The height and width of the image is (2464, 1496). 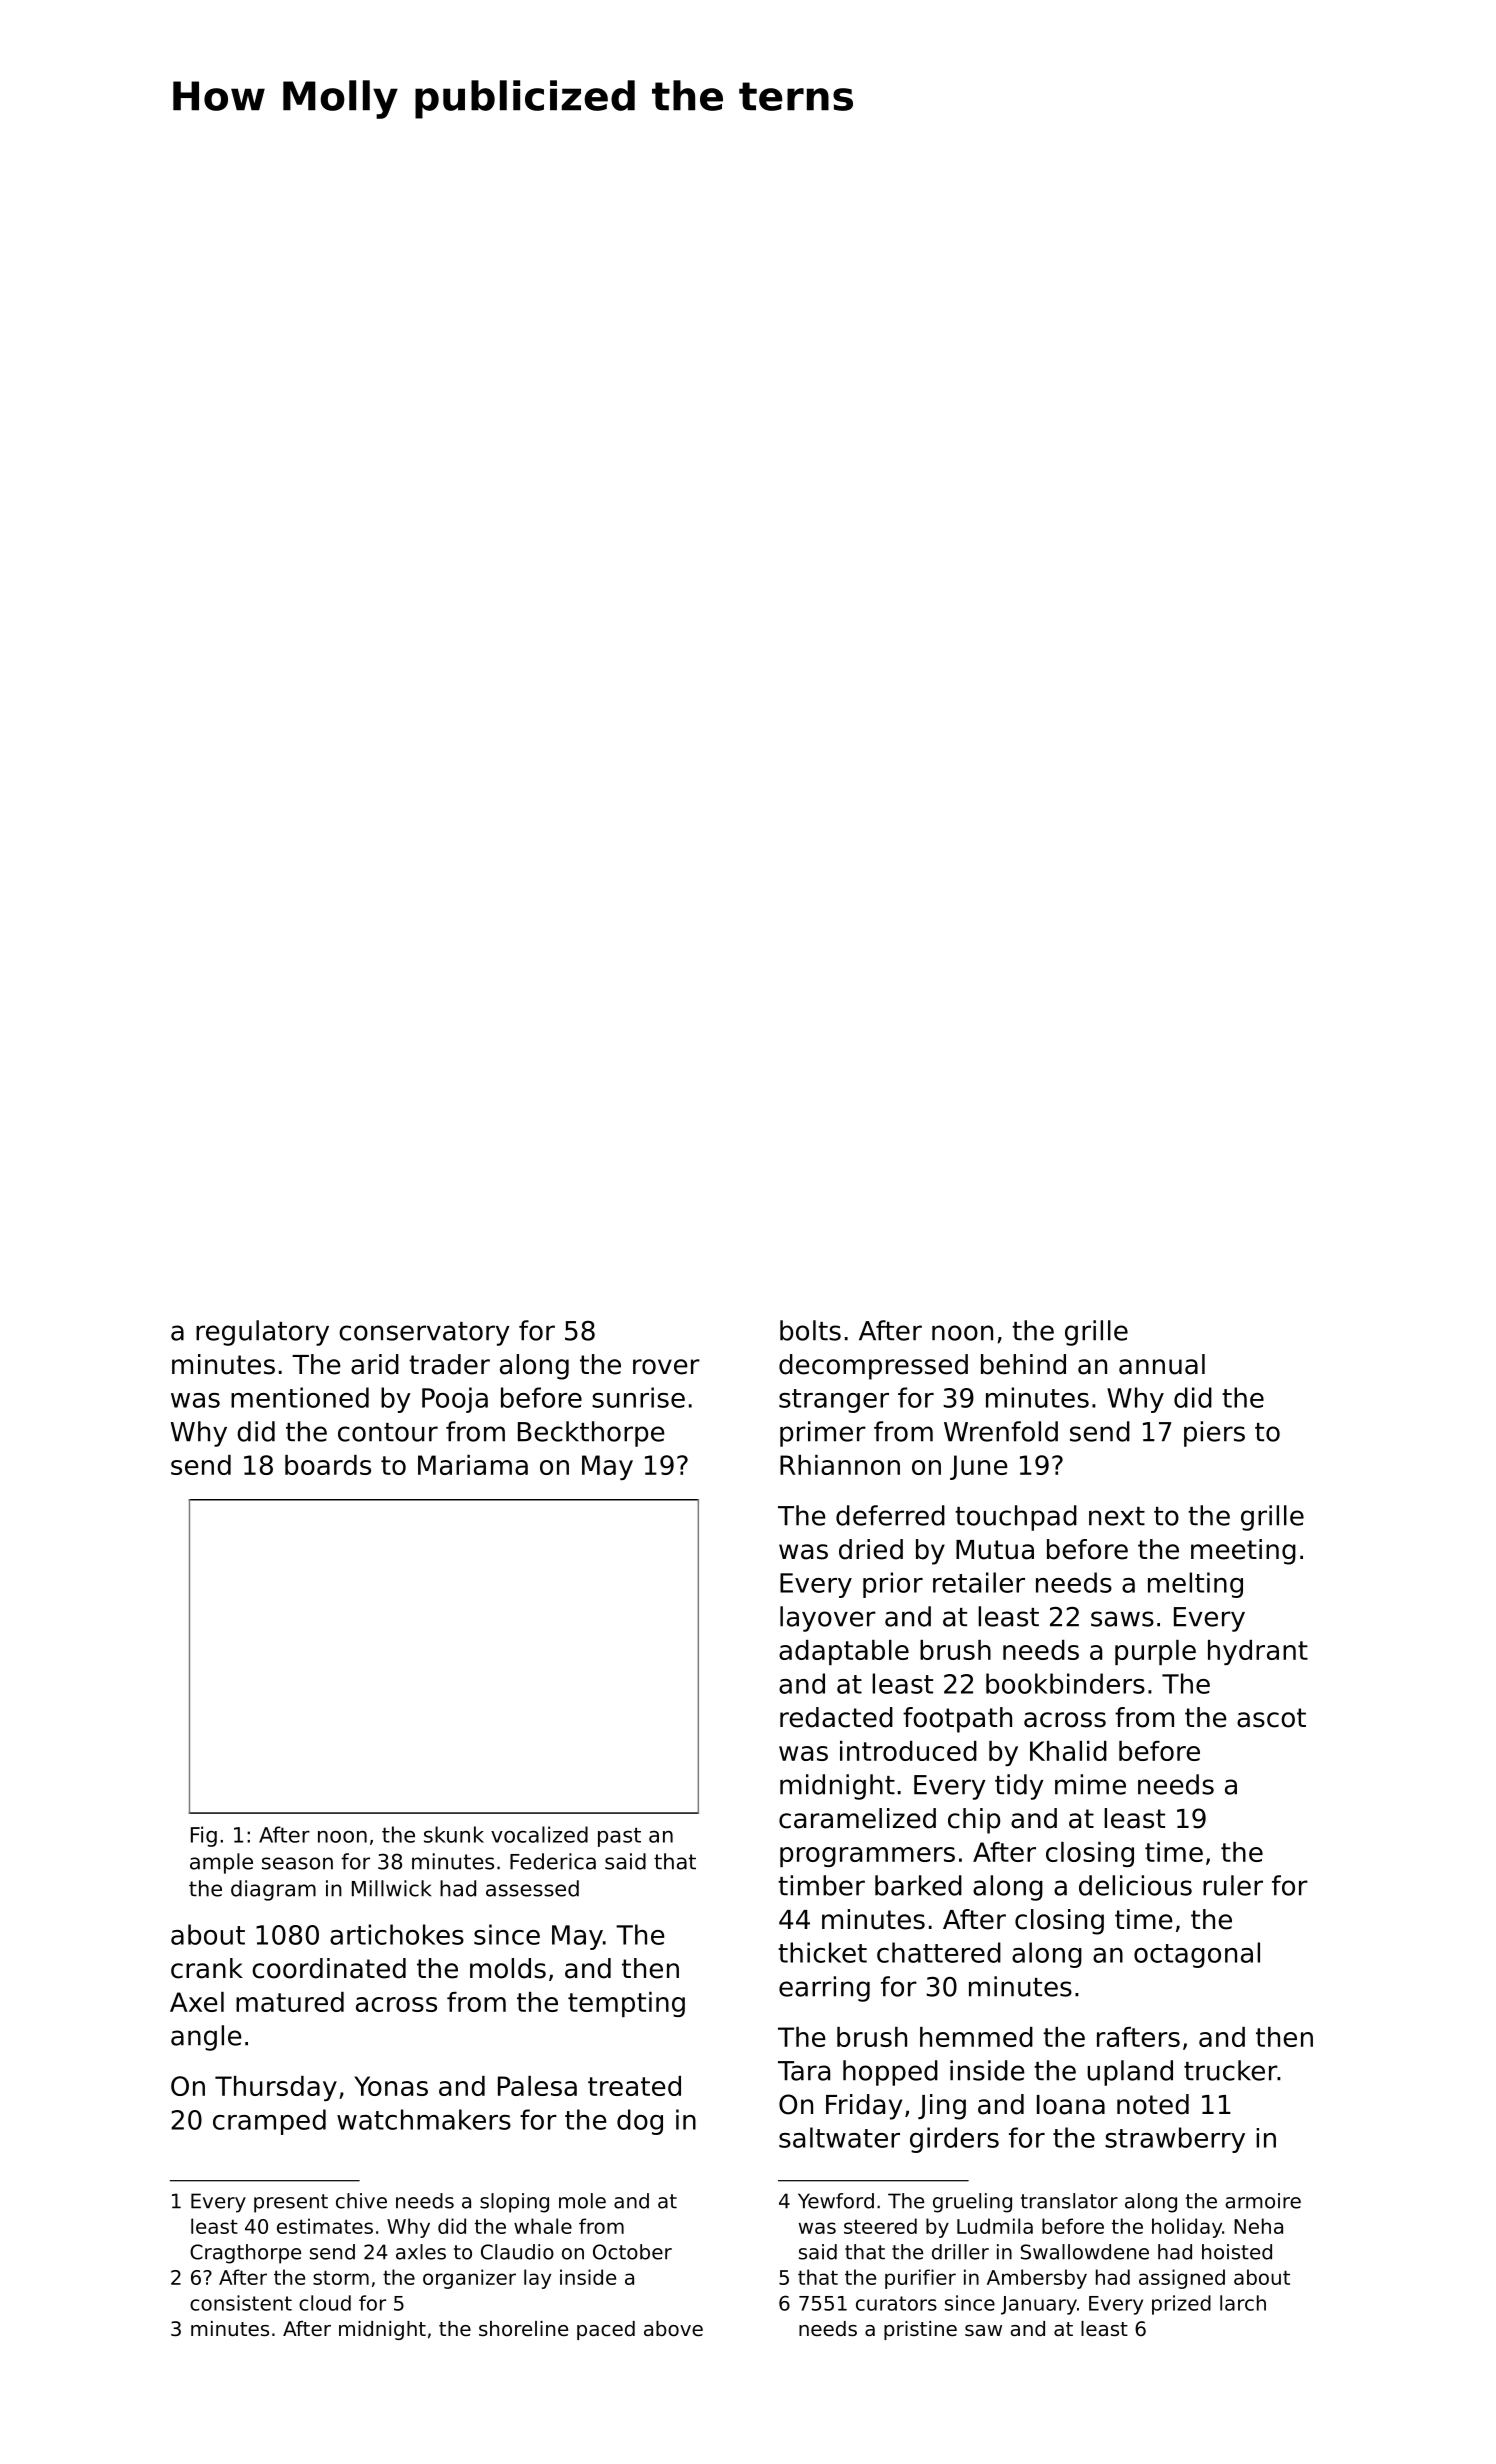 What do you see at coordinates (619, 1837) in the image?
I see `past` at bounding box center [619, 1837].
